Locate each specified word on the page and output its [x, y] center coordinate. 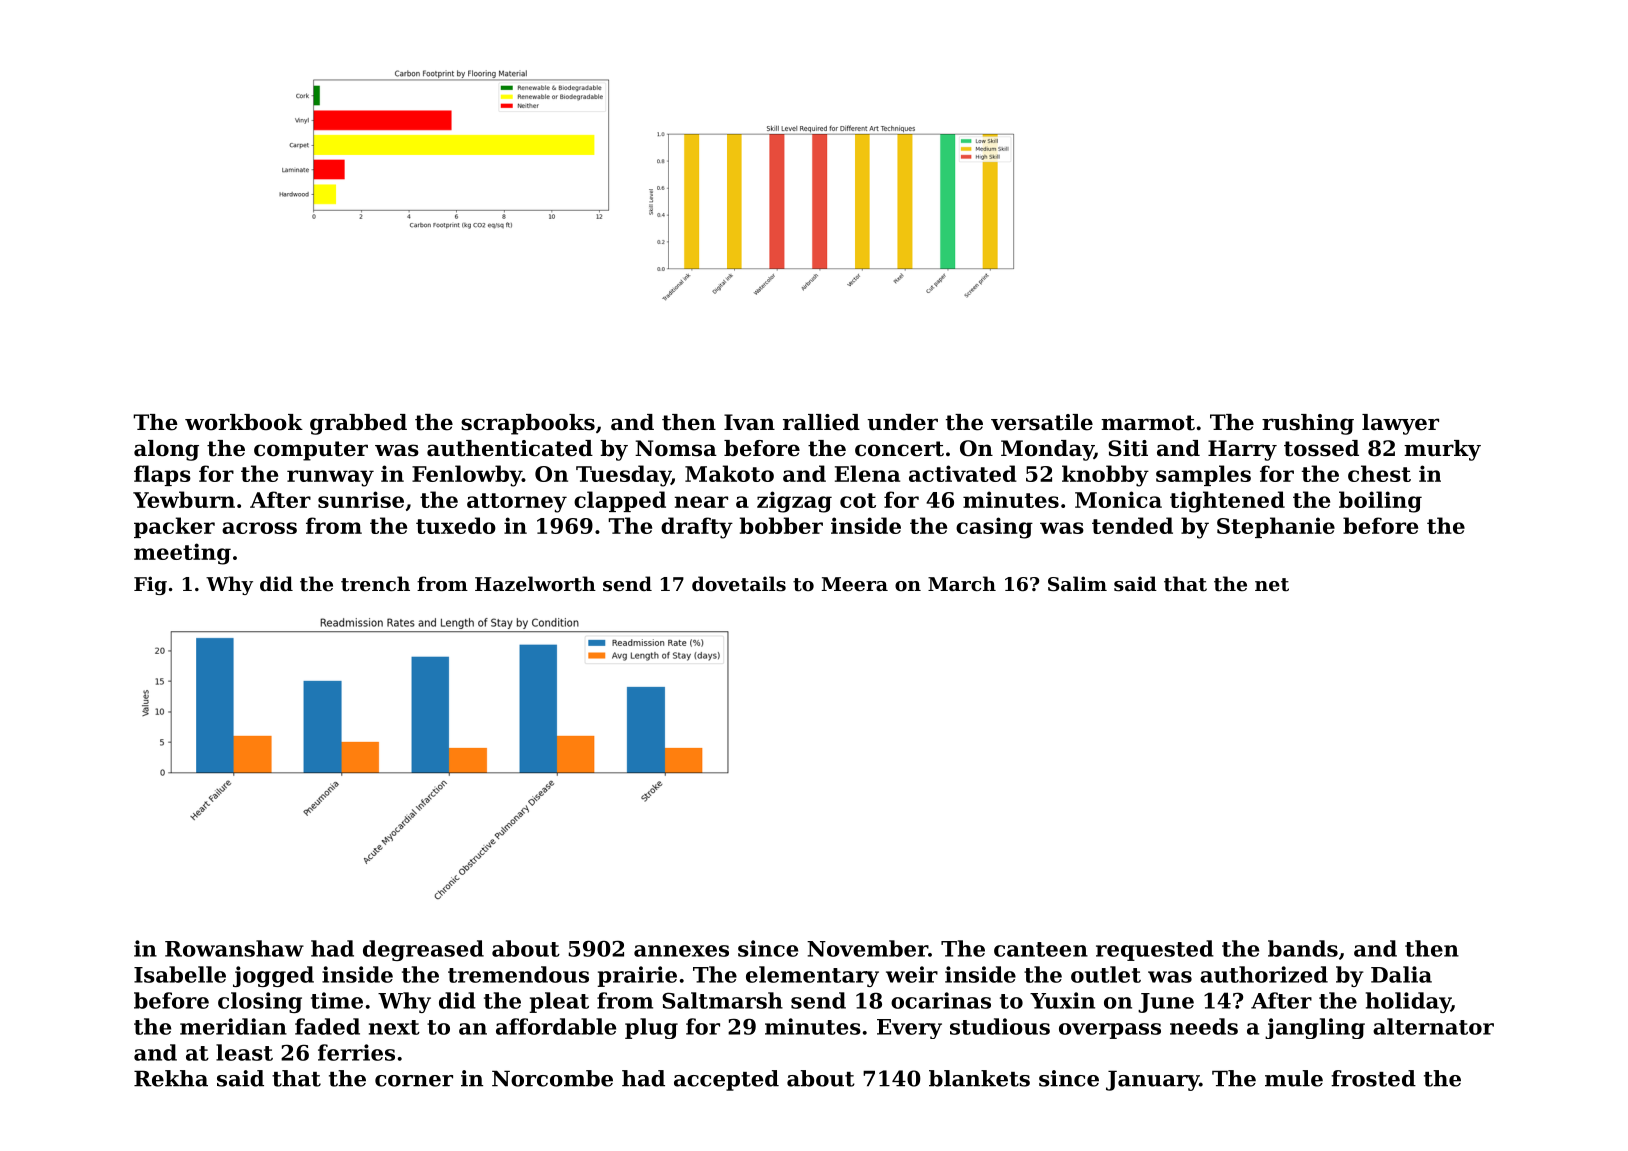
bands [1303, 948]
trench [375, 583]
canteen [1041, 949]
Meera [855, 584]
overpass [1110, 1031]
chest [1379, 473]
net [1272, 585]
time [337, 1000]
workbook [244, 422]
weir [912, 974]
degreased [423, 950]
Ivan [749, 422]
